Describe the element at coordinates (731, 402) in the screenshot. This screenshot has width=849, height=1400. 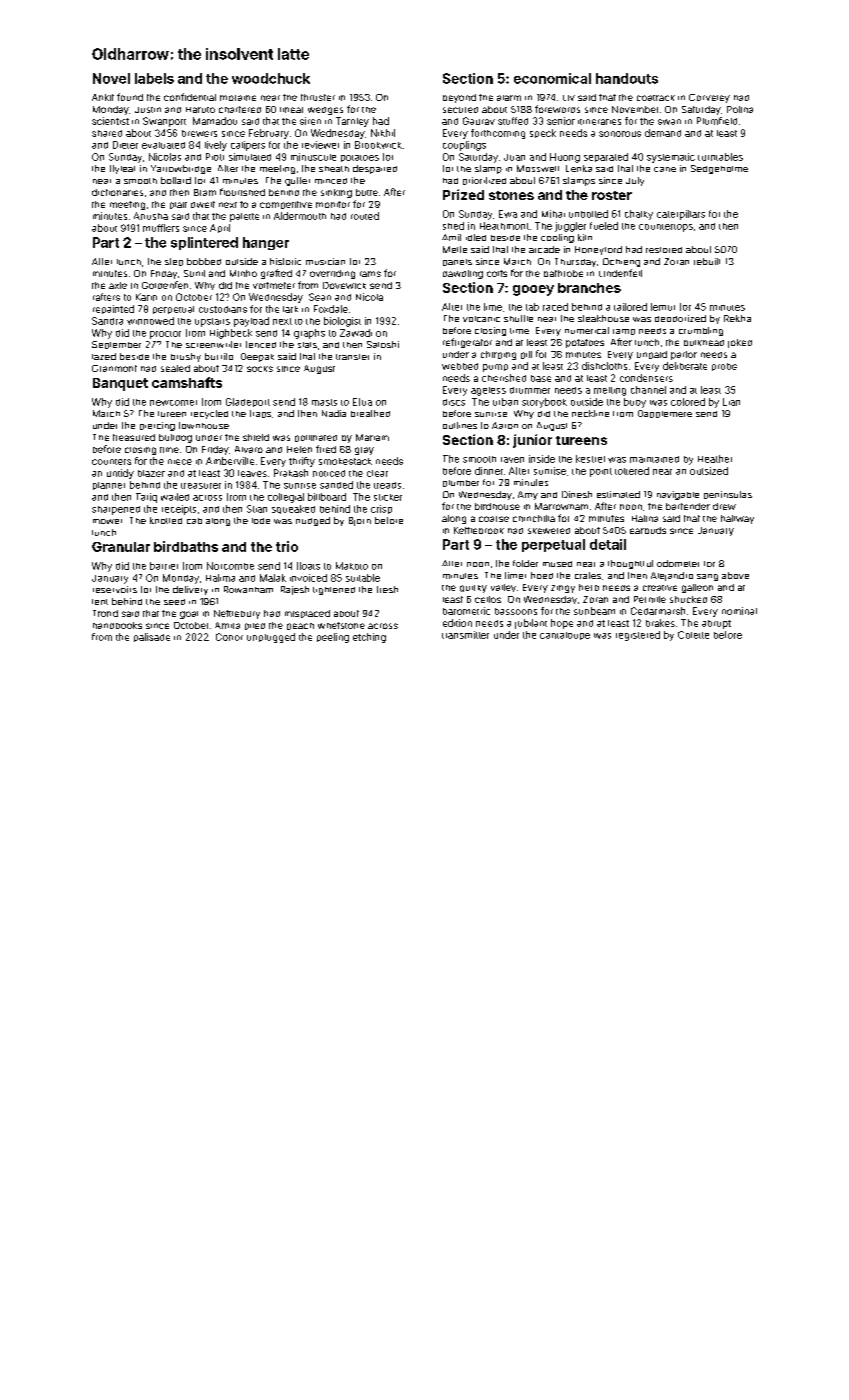
I see `Lian` at that location.
